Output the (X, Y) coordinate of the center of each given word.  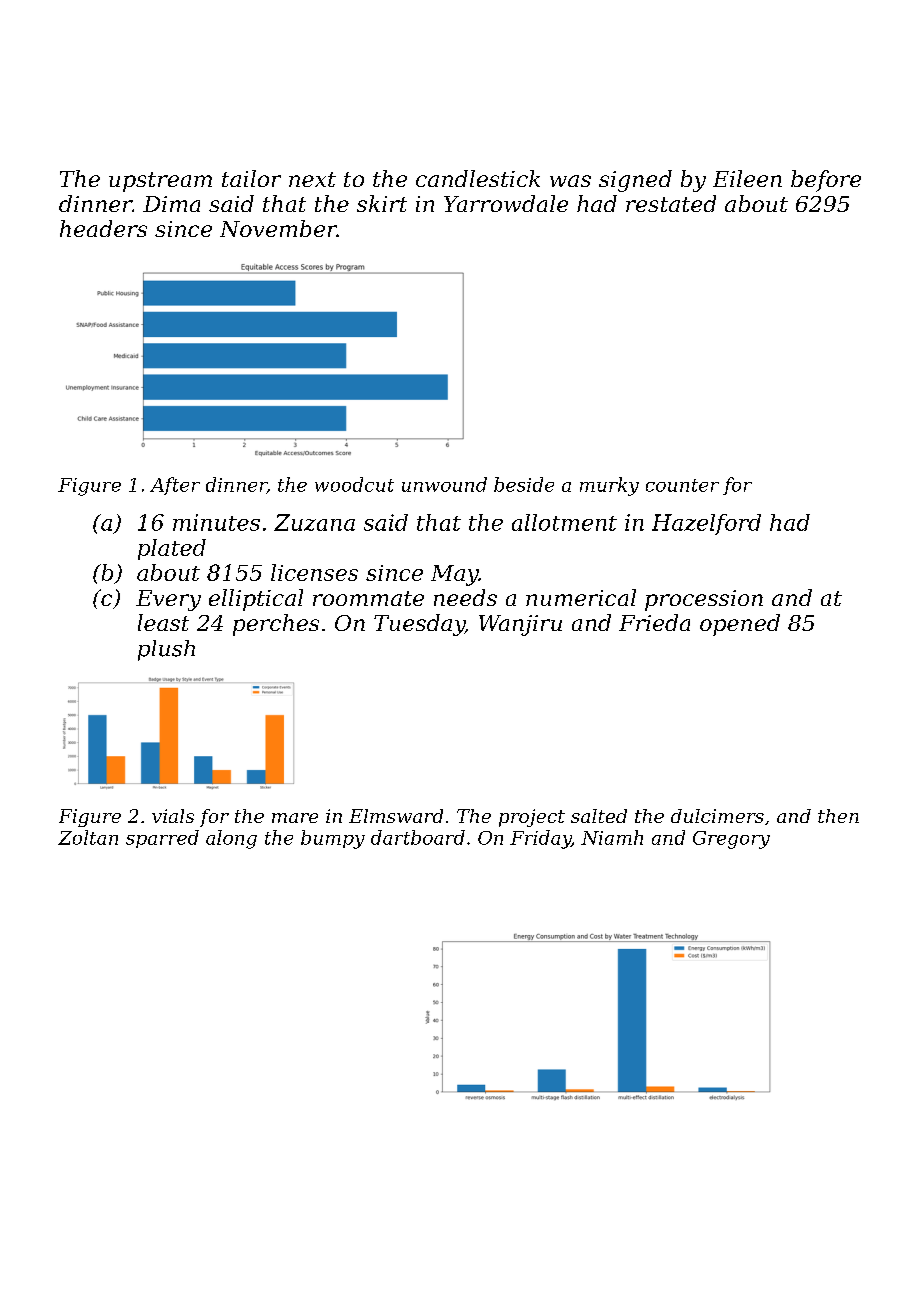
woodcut (354, 484)
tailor (251, 178)
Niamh (612, 837)
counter (682, 485)
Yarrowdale (506, 203)
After (175, 486)
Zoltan (88, 837)
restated (671, 203)
